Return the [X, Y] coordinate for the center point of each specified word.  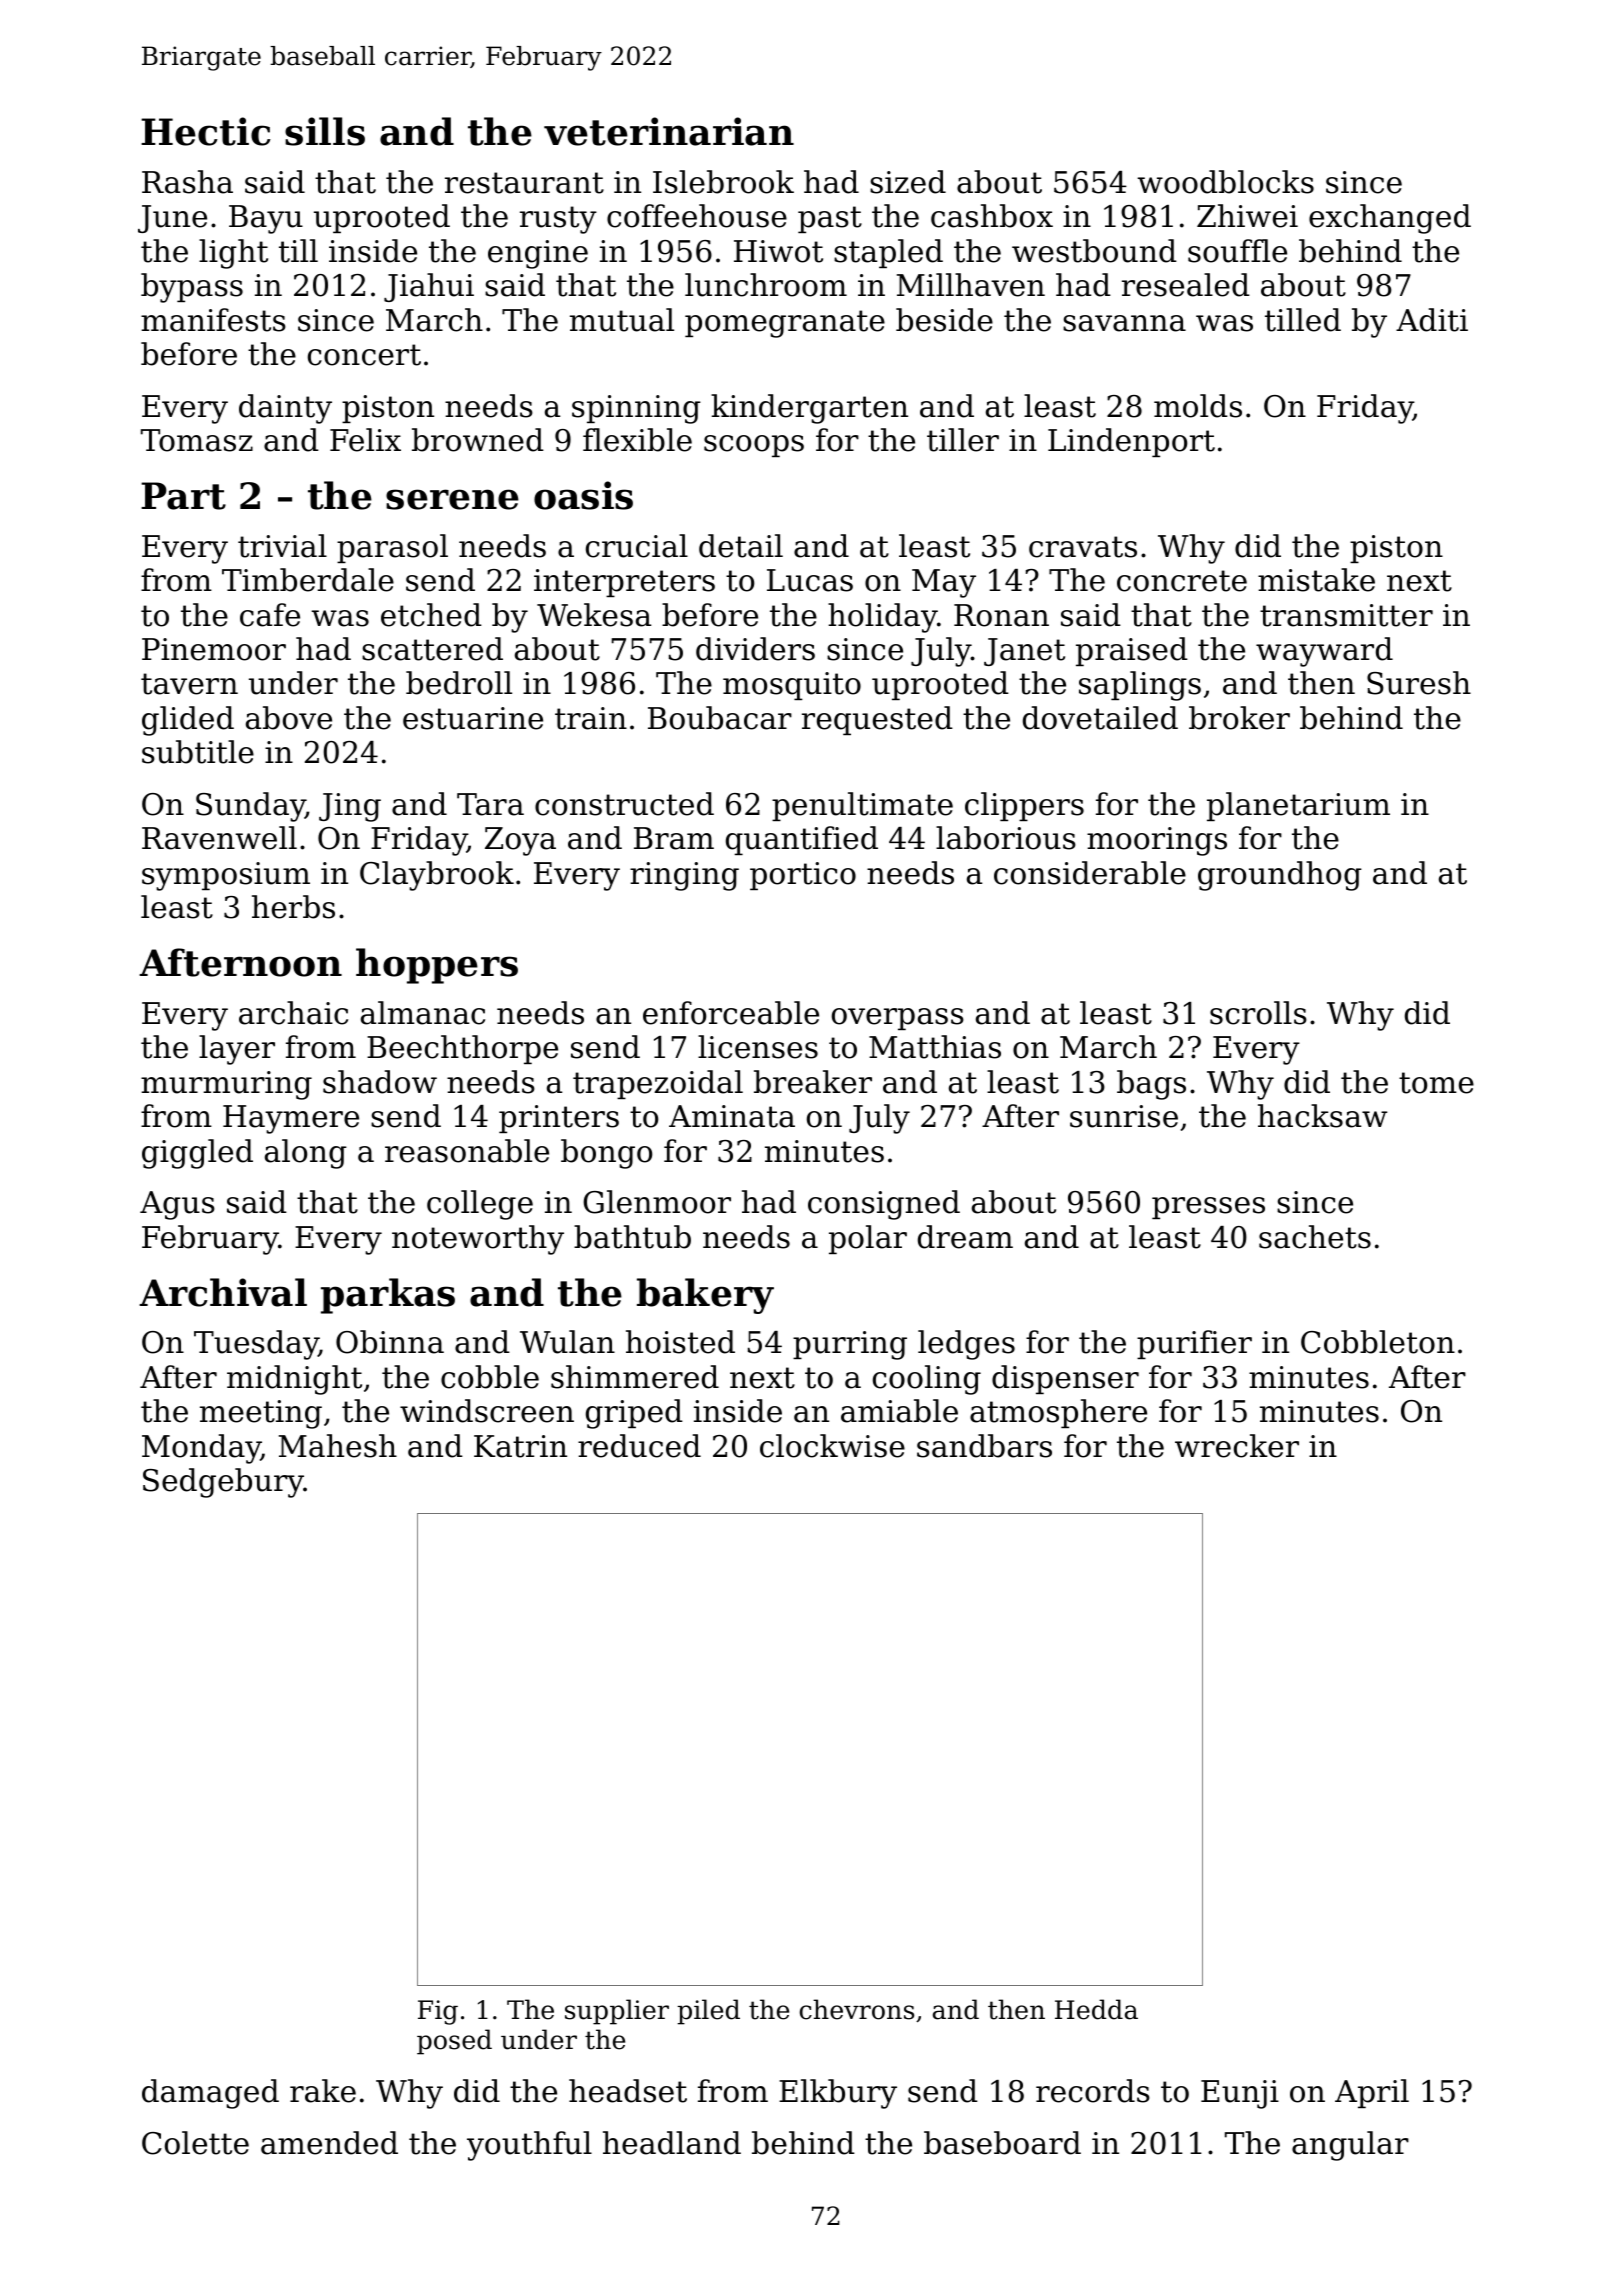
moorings [1157, 841]
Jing [350, 807]
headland [672, 2143]
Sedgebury [223, 1483]
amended [329, 2143]
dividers [755, 649]
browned [478, 440]
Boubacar [720, 718]
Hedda [1096, 2009]
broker [1239, 718]
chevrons [857, 2009]
